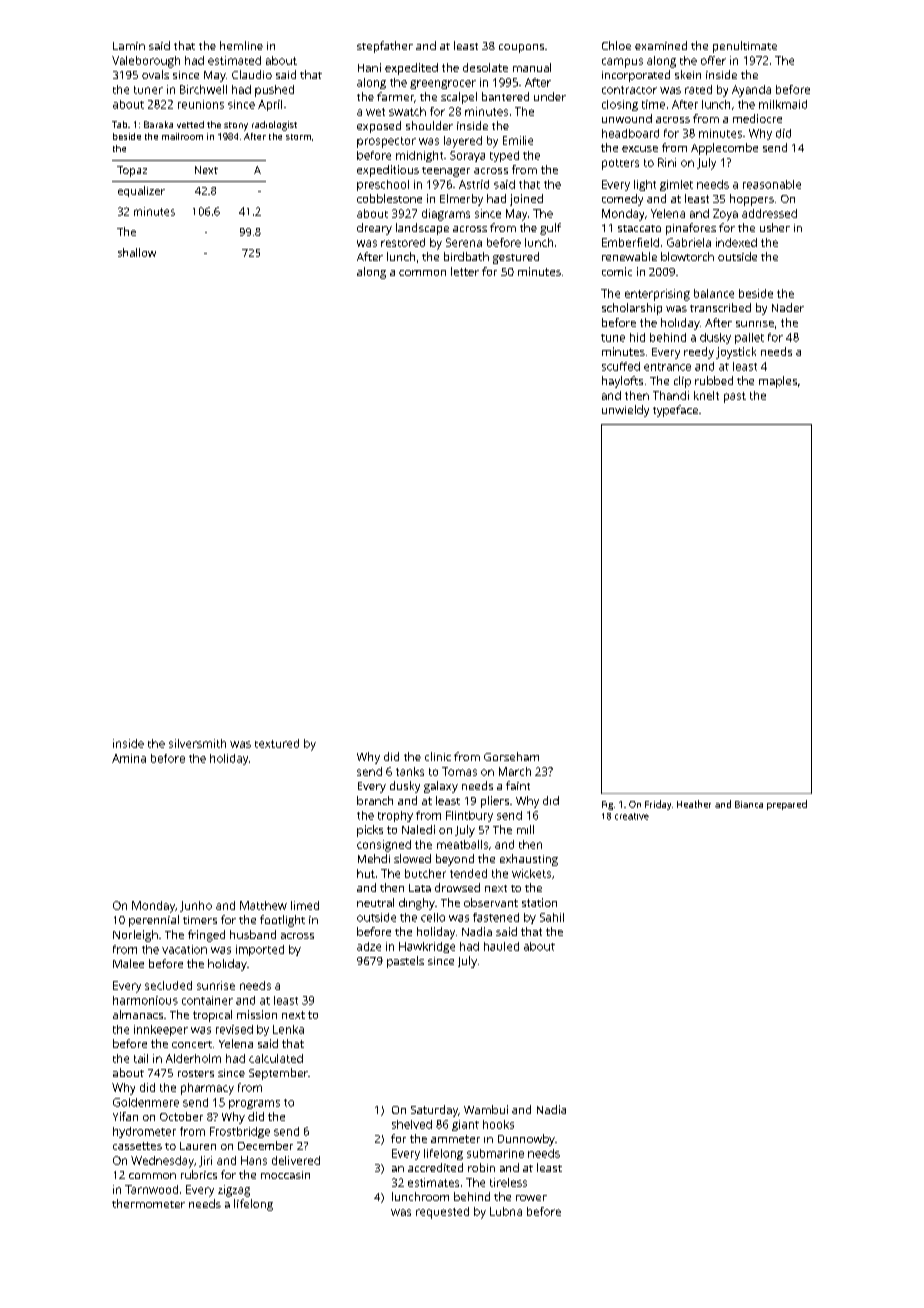 The image size is (924, 1308). Describe the element at coordinates (725, 215) in the screenshot. I see `Zoya` at that location.
